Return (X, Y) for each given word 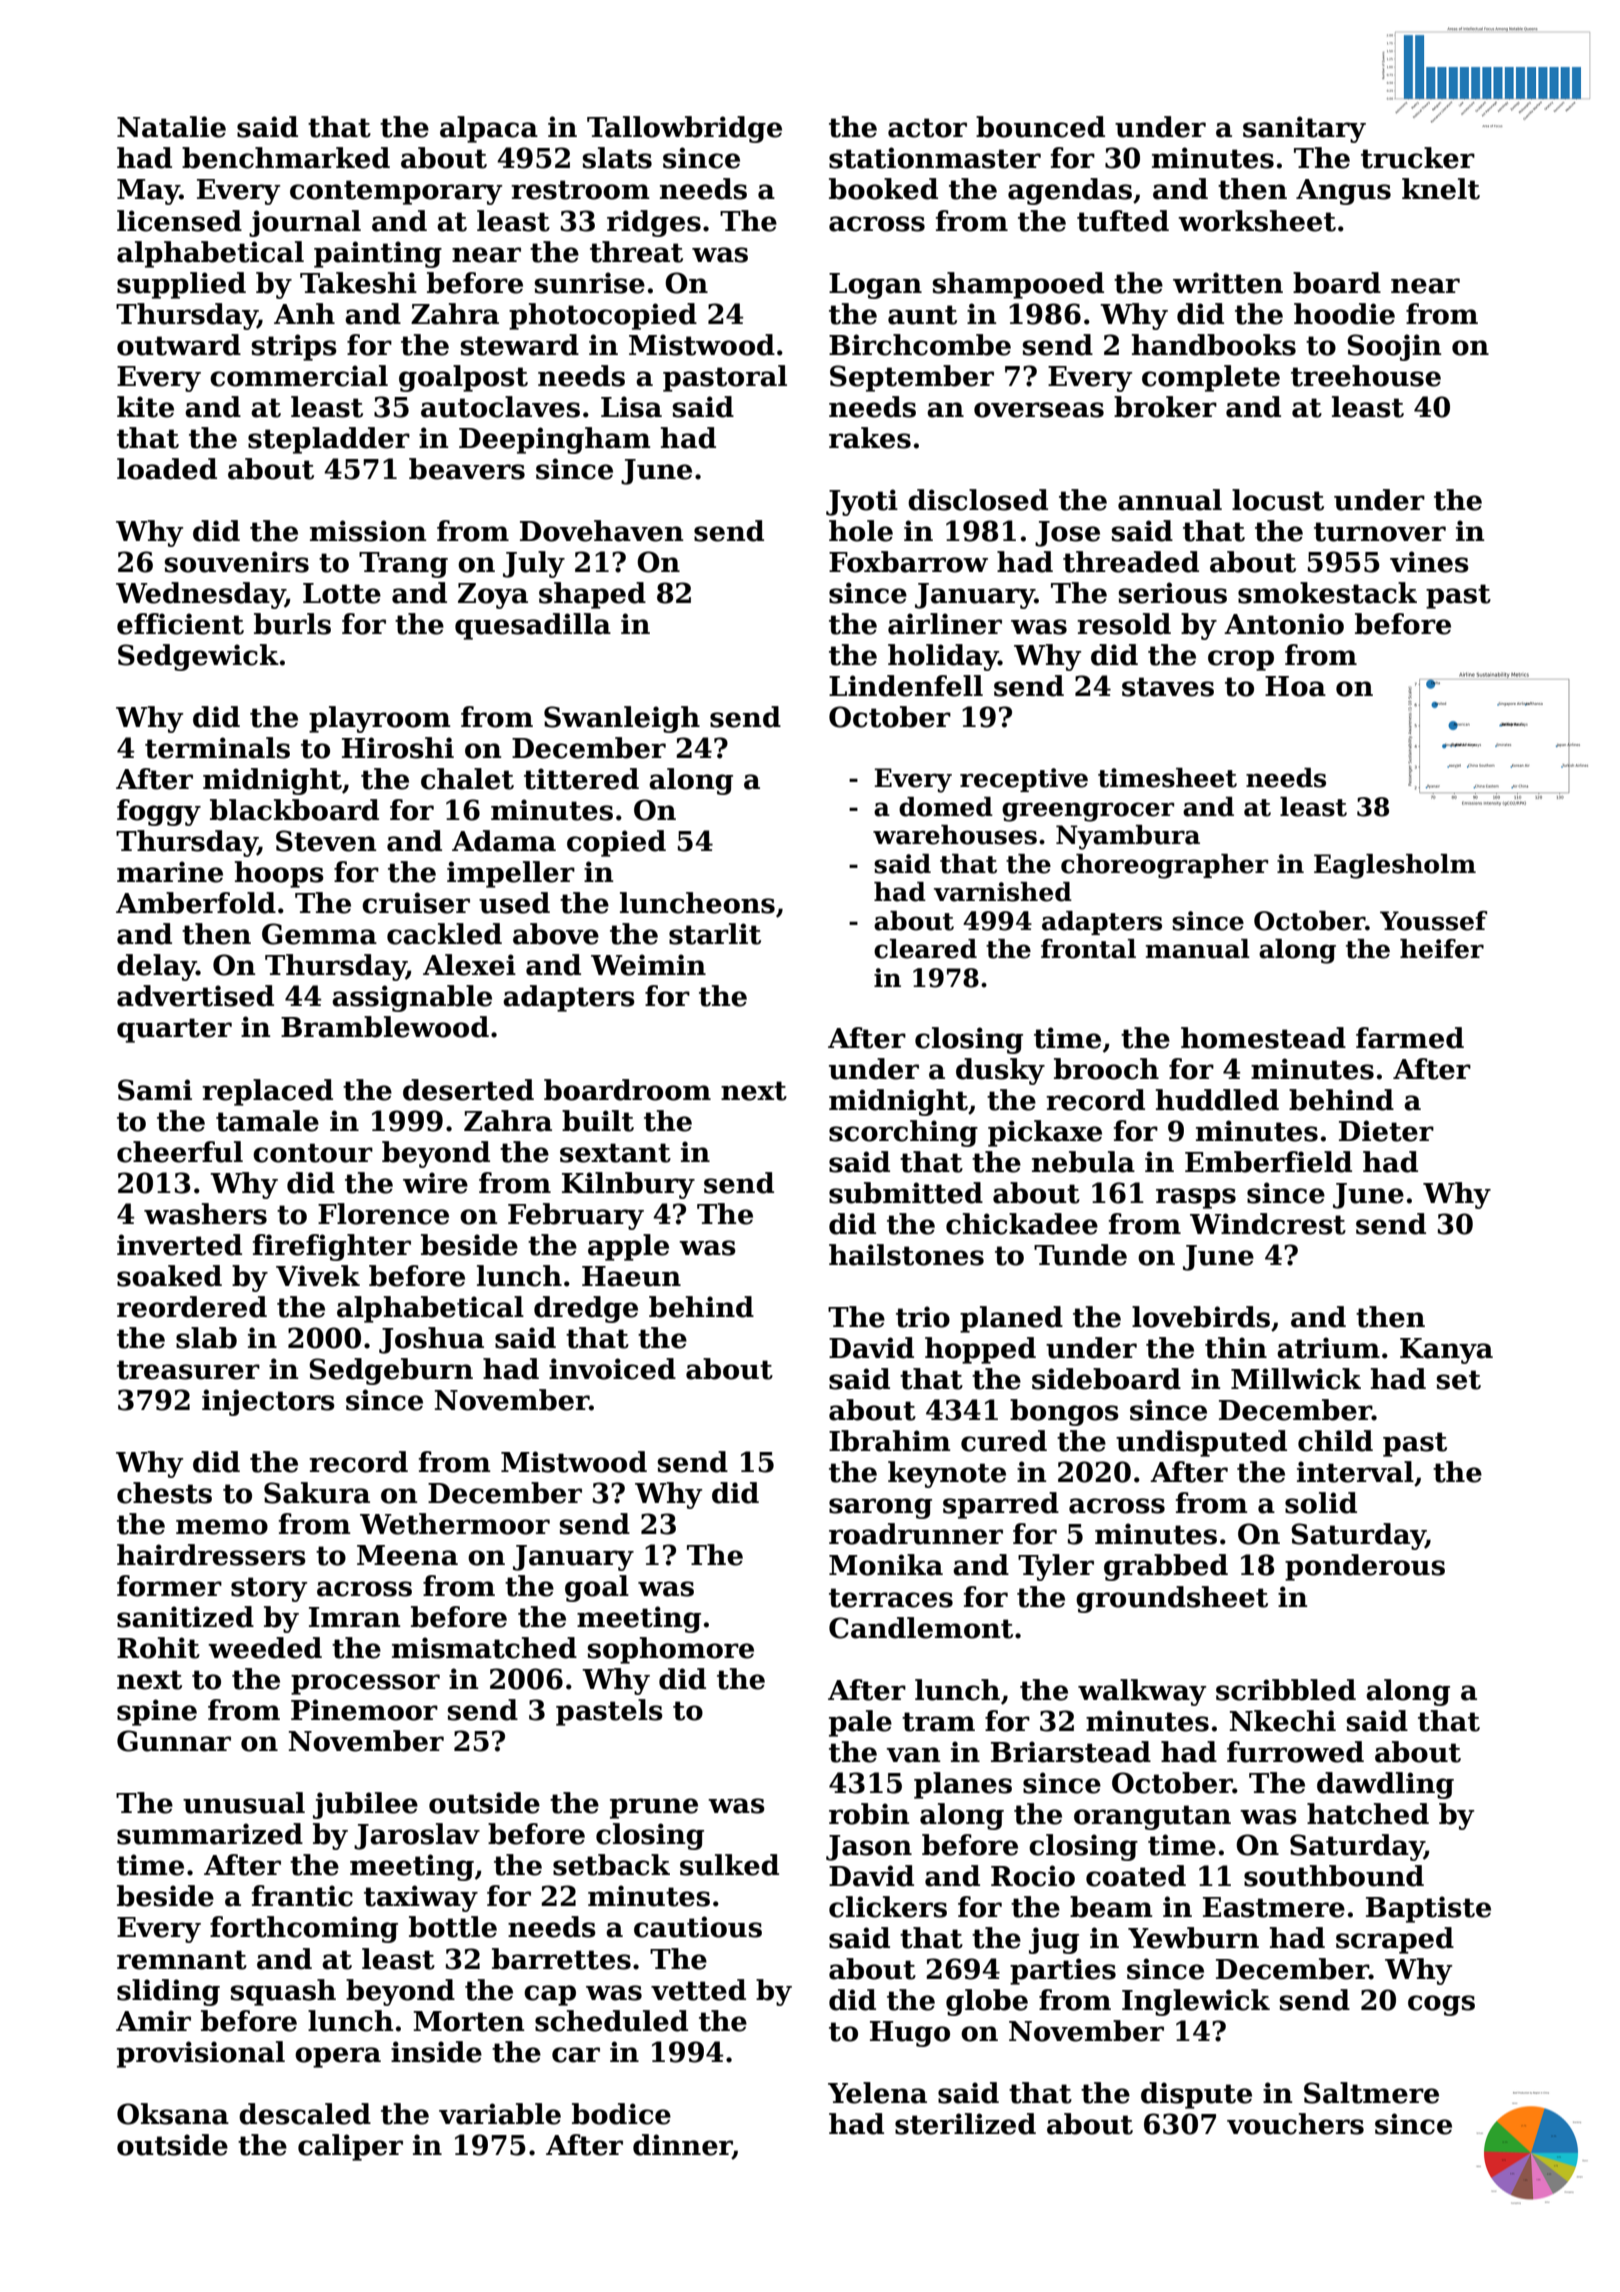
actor (927, 128)
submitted (906, 1193)
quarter (174, 1030)
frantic (302, 1896)
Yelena (877, 2093)
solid (1321, 1503)
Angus (1343, 192)
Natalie (171, 127)
